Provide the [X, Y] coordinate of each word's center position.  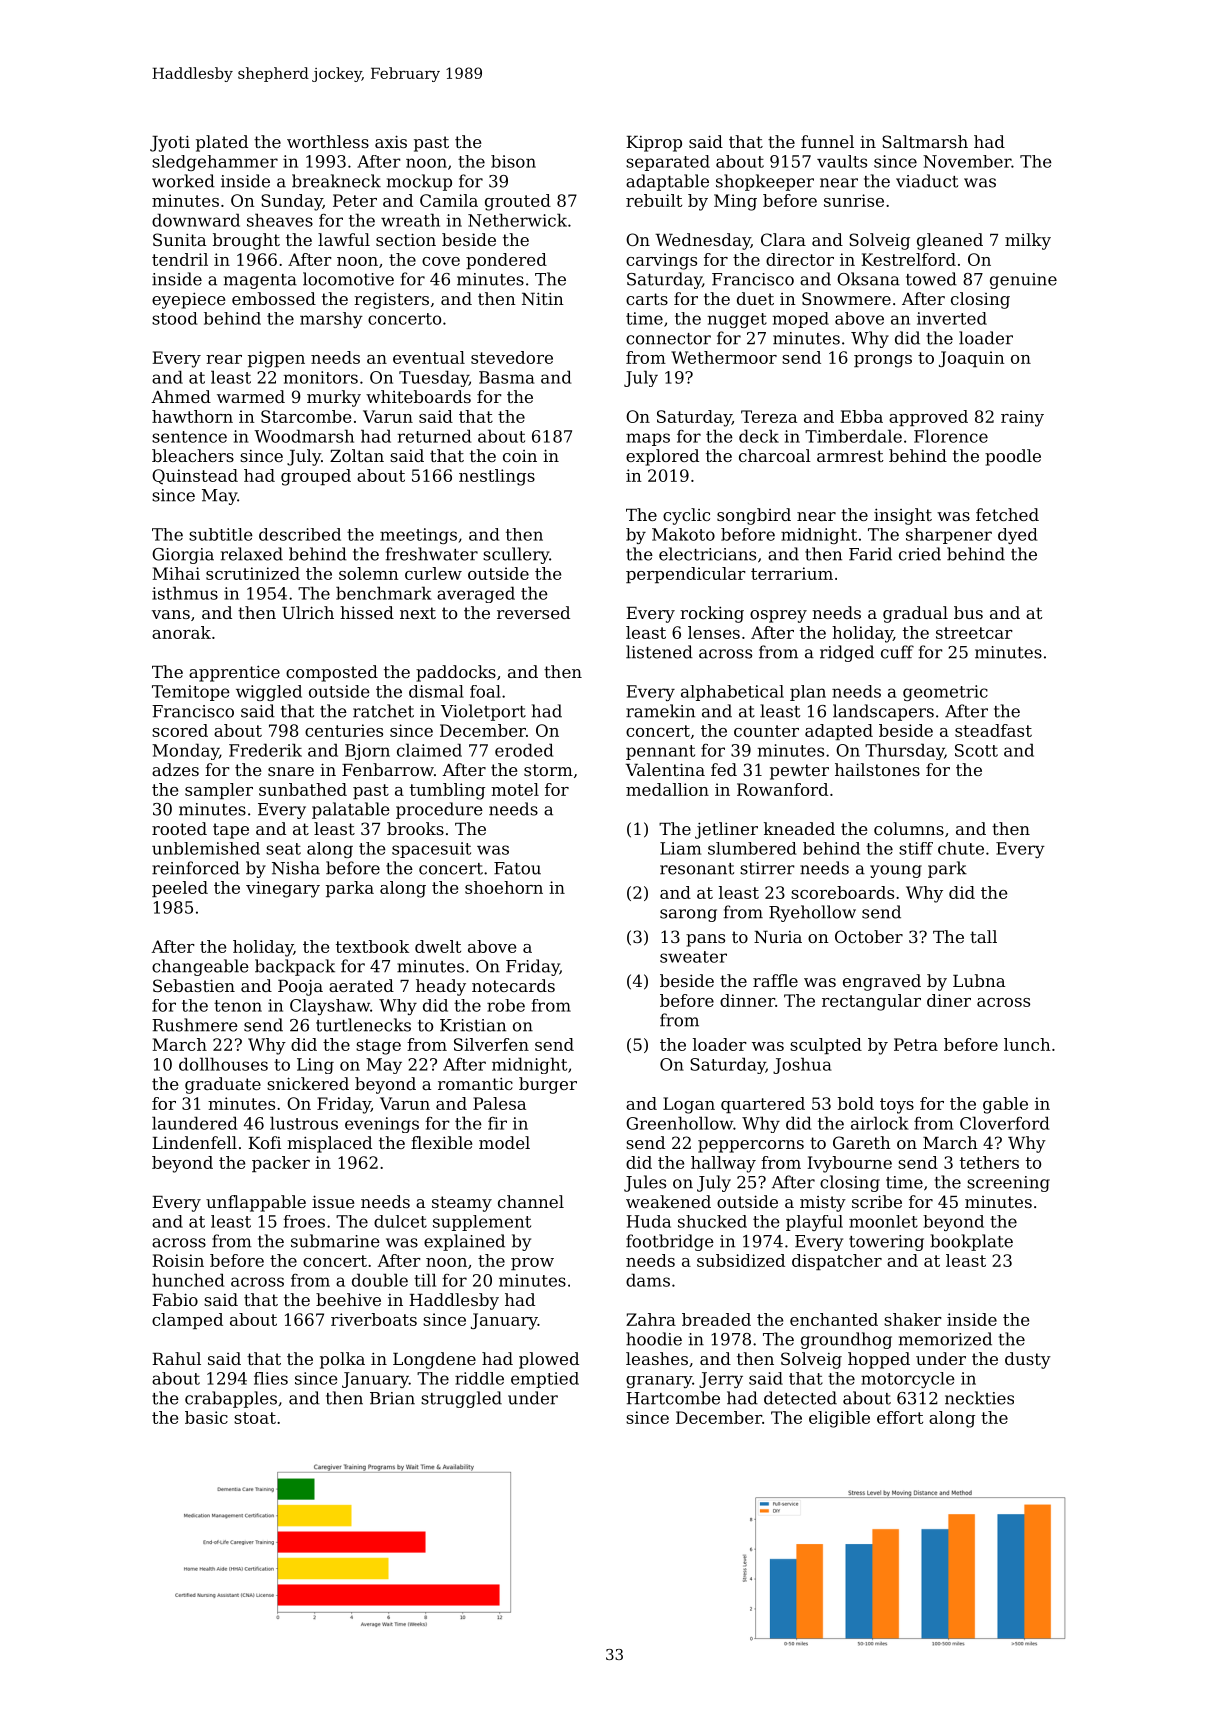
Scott [976, 750]
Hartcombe [673, 1398]
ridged [847, 653]
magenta [260, 281]
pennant [660, 752]
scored [180, 730]
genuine [1023, 281]
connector [668, 339]
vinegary [283, 889]
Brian [392, 1398]
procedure [439, 810]
